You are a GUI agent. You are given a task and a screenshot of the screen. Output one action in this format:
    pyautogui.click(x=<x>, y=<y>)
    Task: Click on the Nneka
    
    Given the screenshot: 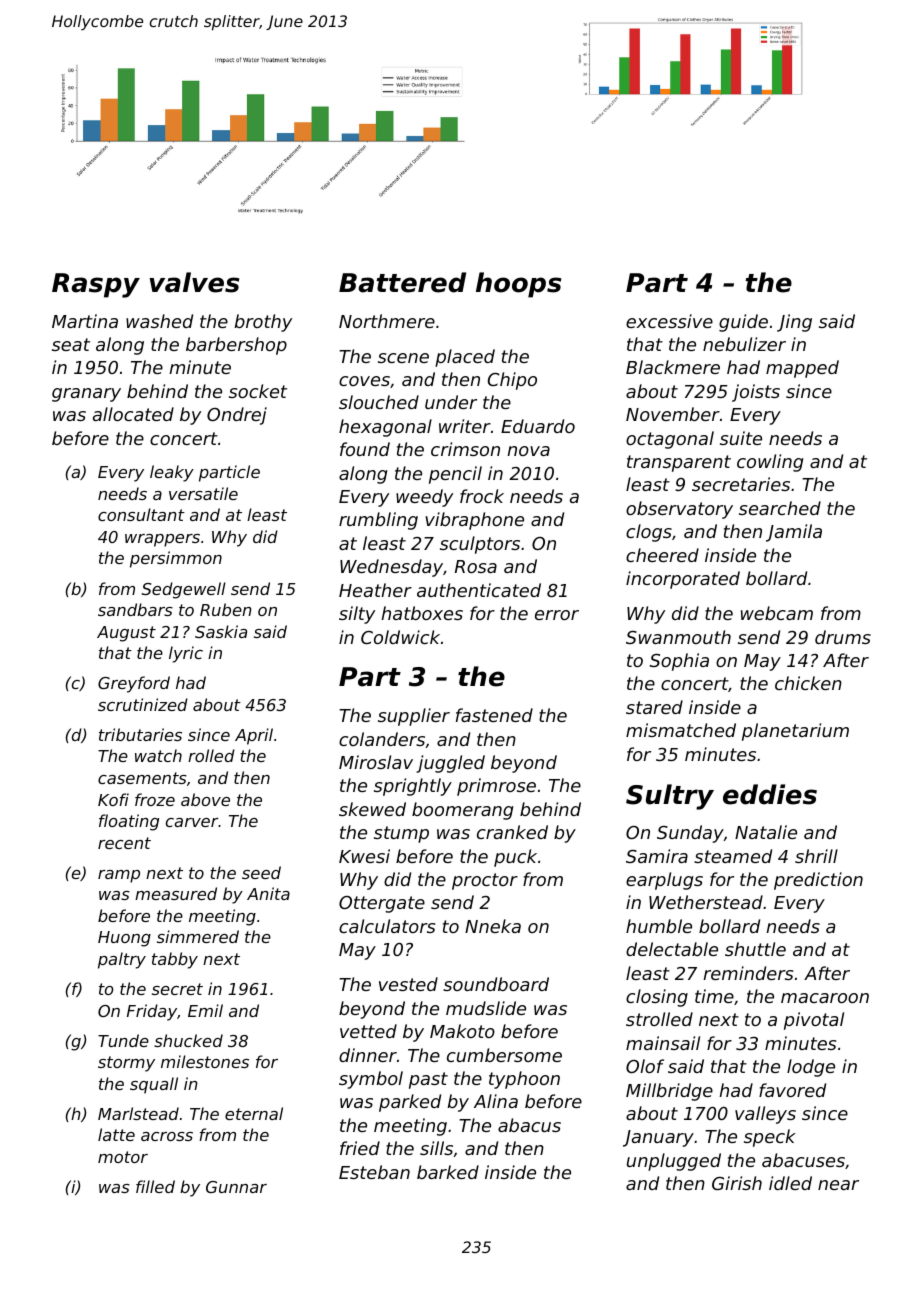 What is the action you would take?
    pyautogui.click(x=493, y=926)
